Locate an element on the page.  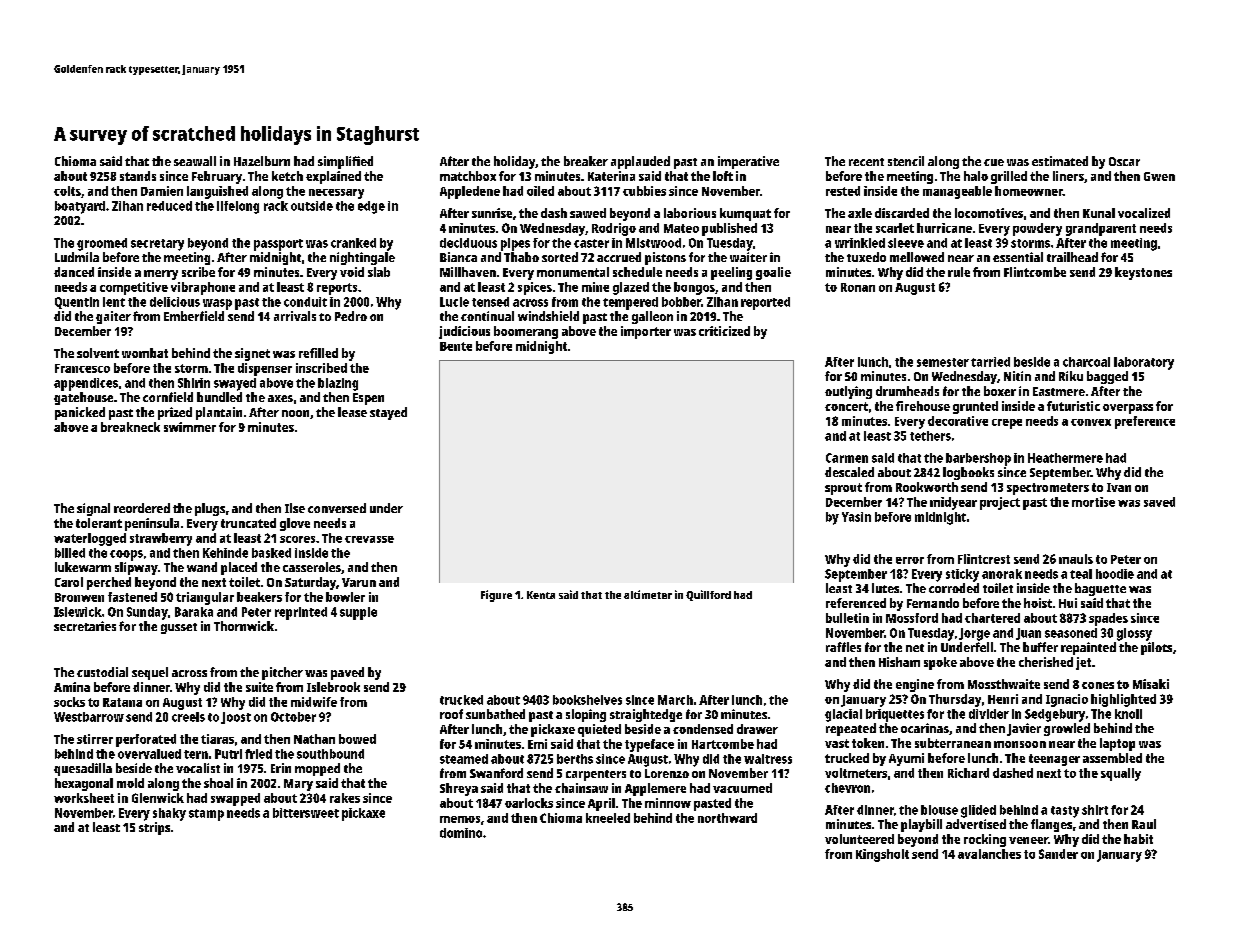
Damien is located at coordinates (162, 191).
